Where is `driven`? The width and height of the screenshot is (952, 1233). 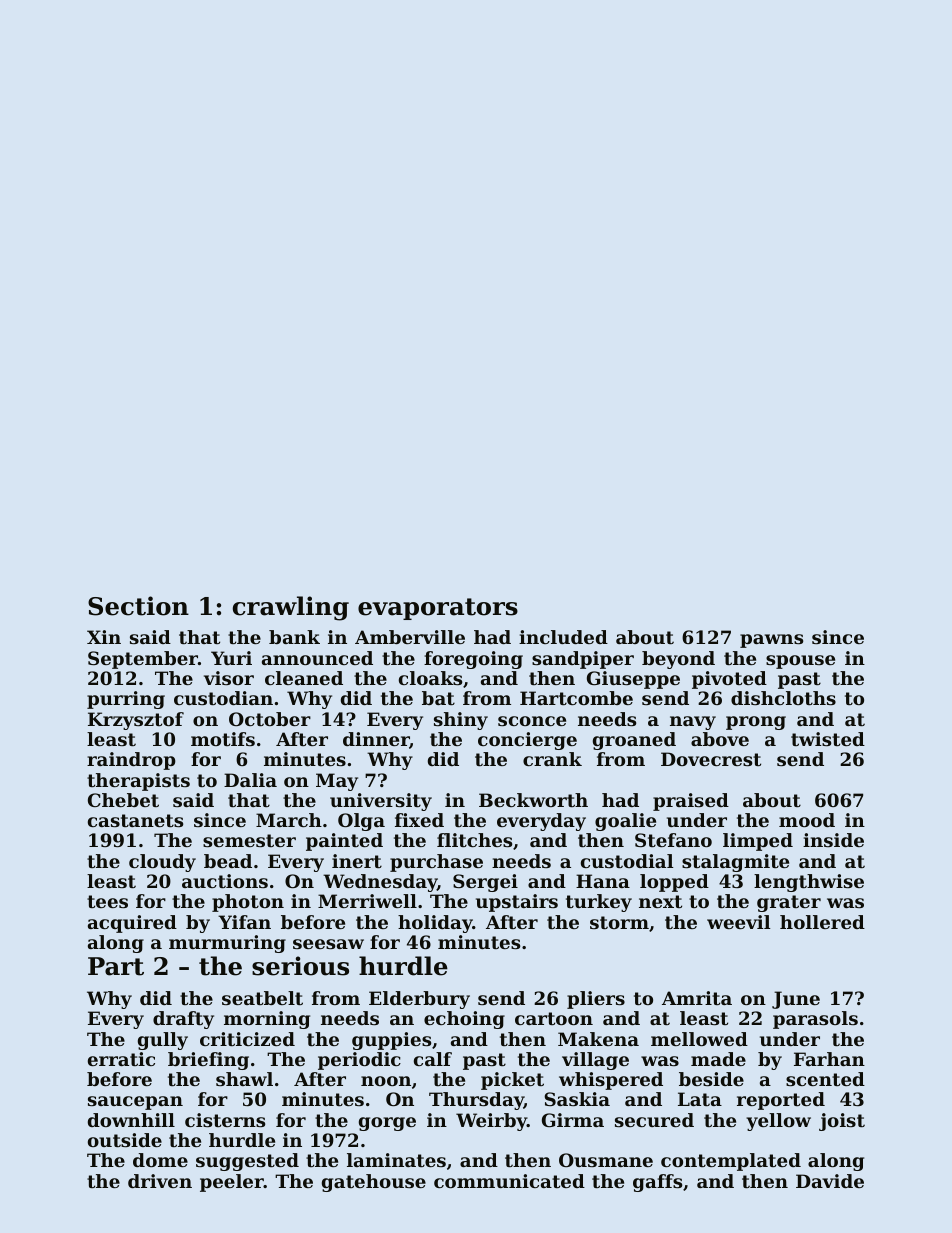
driven is located at coordinates (160, 1181).
